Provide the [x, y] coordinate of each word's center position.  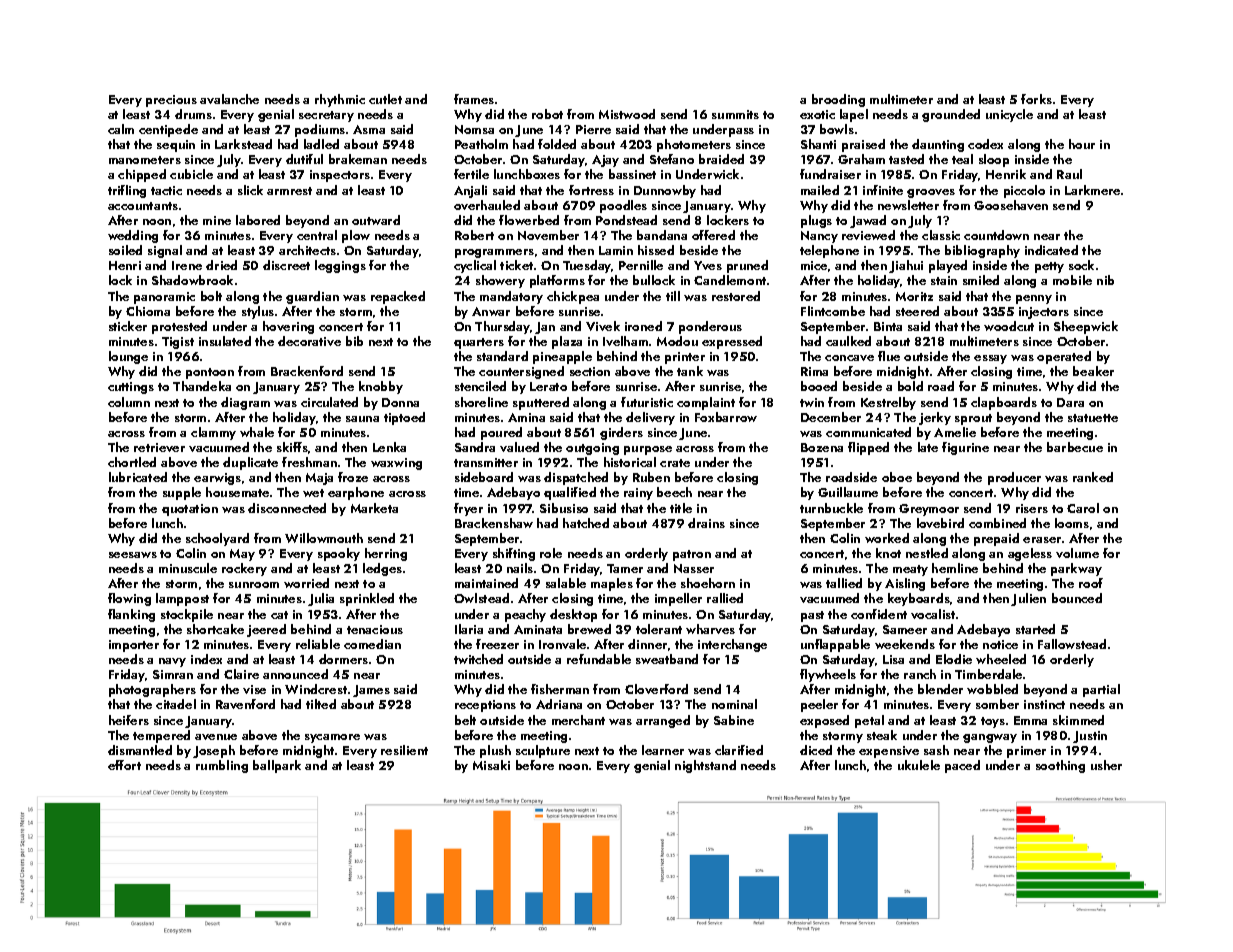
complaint [706, 403]
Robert [474, 235]
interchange [732, 645]
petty [1049, 267]
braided [721, 159]
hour [1082, 144]
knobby [381, 387]
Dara [1070, 402]
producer [1014, 478]
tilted [321, 704]
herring [386, 554]
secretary [326, 116]
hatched [586, 523]
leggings [340, 266]
